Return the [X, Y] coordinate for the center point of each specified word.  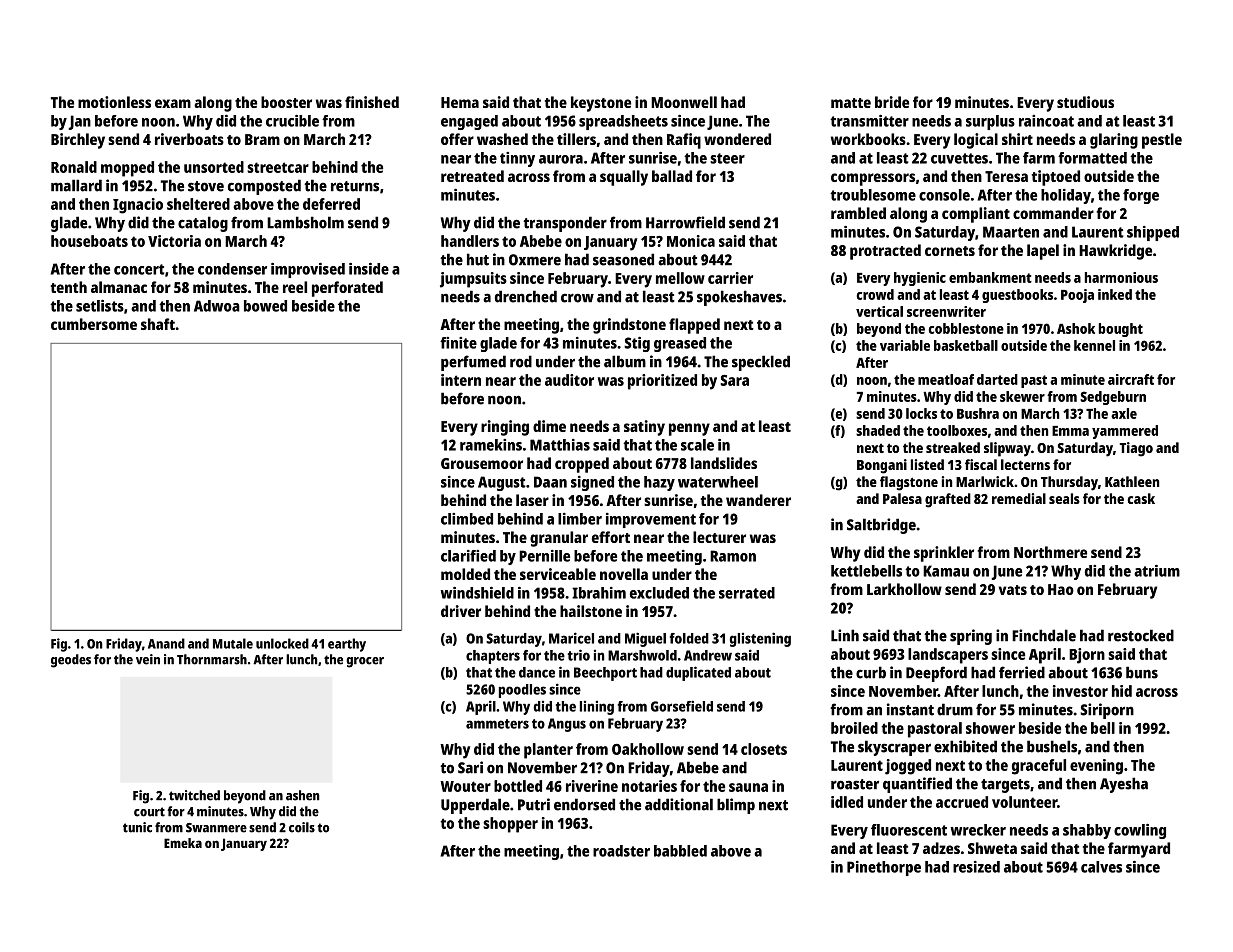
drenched [526, 296]
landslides [724, 463]
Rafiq [684, 141]
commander [1053, 213]
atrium [1157, 571]
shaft [158, 324]
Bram [262, 139]
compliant [976, 215]
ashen [303, 795]
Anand [166, 643]
